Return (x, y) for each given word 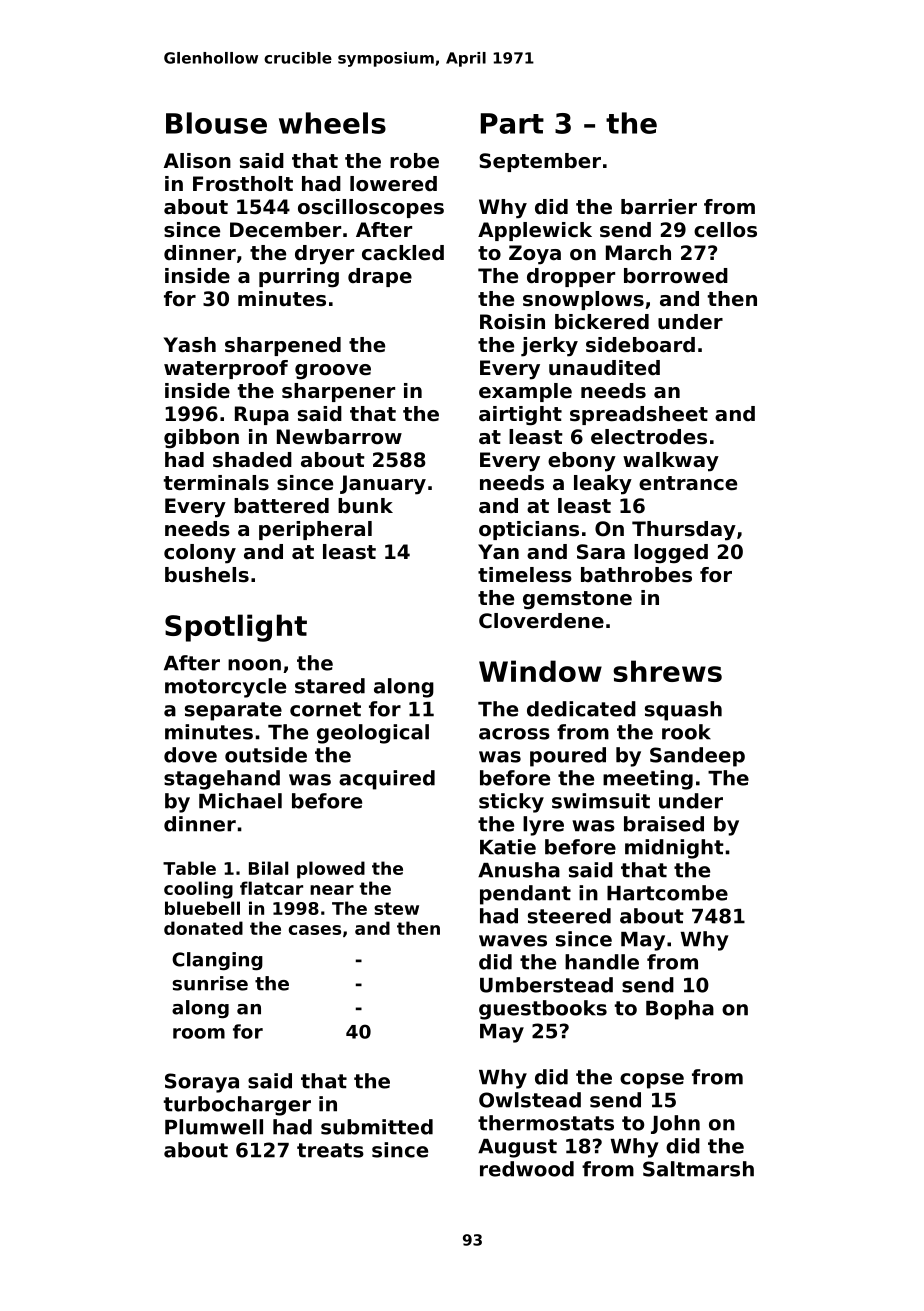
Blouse (216, 123)
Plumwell (214, 1127)
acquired (387, 780)
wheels (332, 123)
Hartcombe (667, 893)
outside (266, 755)
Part (512, 123)
